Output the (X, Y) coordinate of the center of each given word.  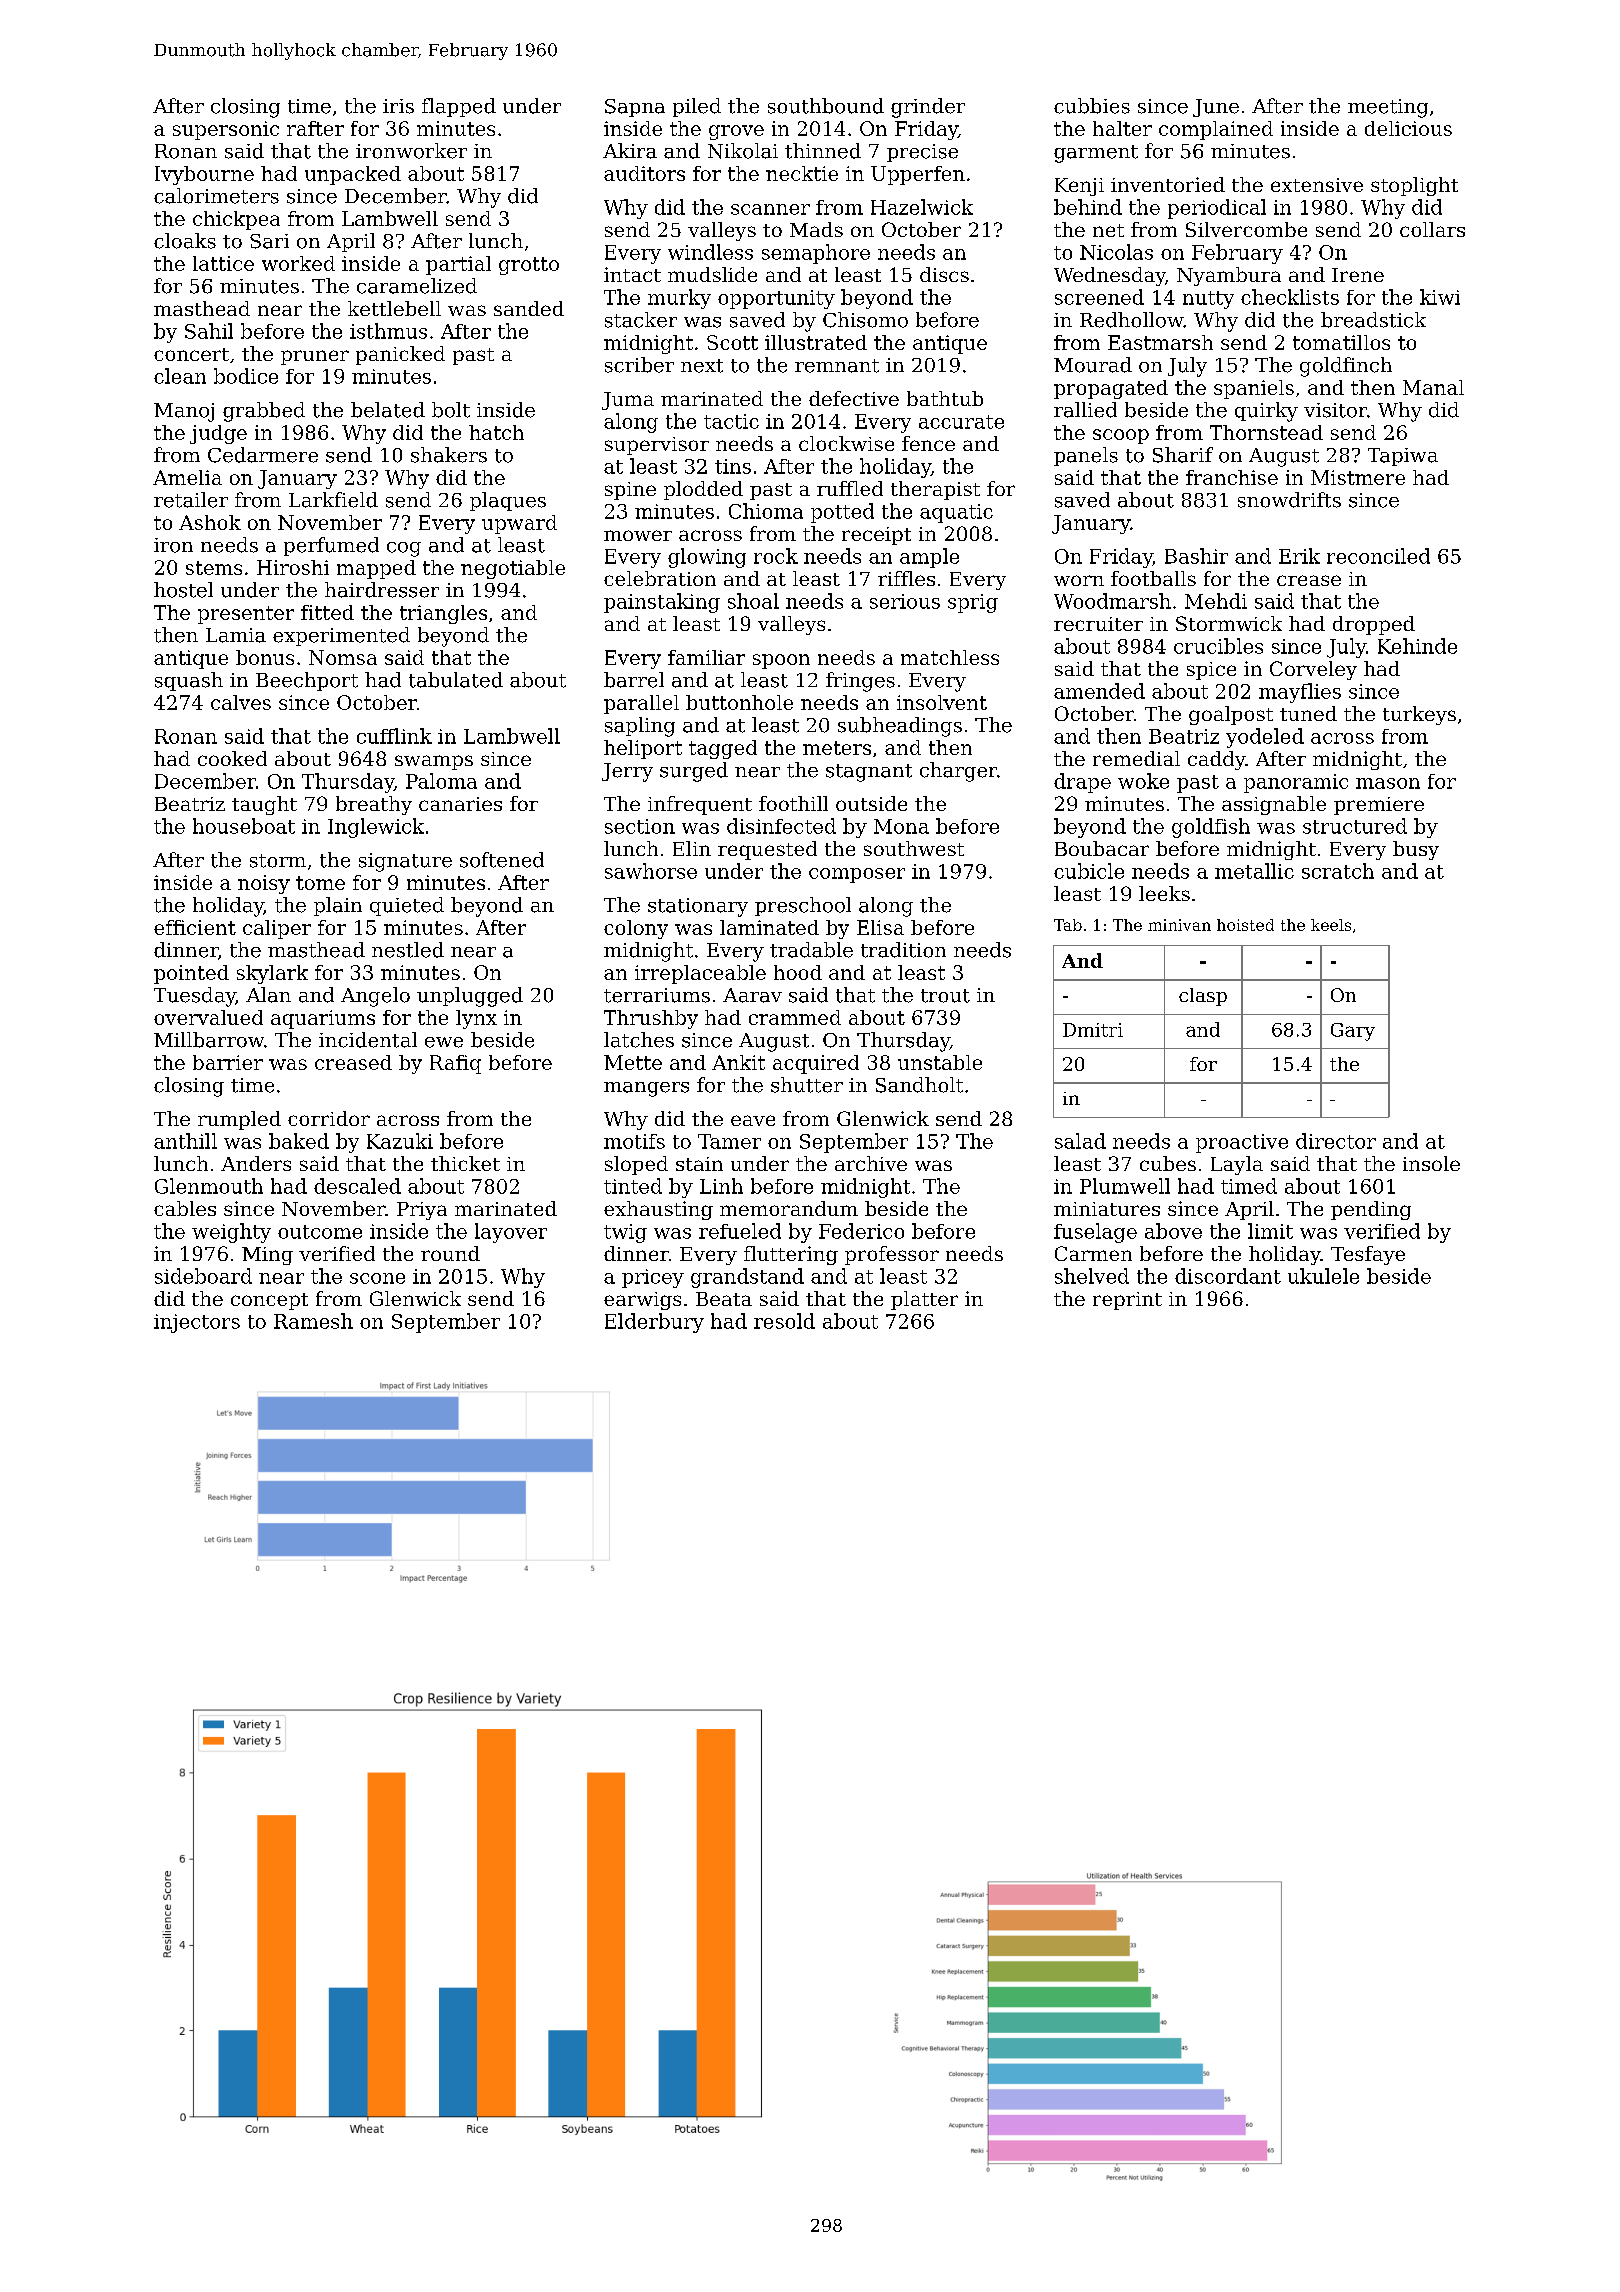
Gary (1353, 1032)
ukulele (1323, 1276)
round (450, 1253)
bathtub (945, 398)
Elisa (880, 927)
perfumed (331, 546)
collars (1432, 229)
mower (638, 535)
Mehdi (1216, 601)
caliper (277, 929)
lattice (223, 263)
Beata (724, 1299)
